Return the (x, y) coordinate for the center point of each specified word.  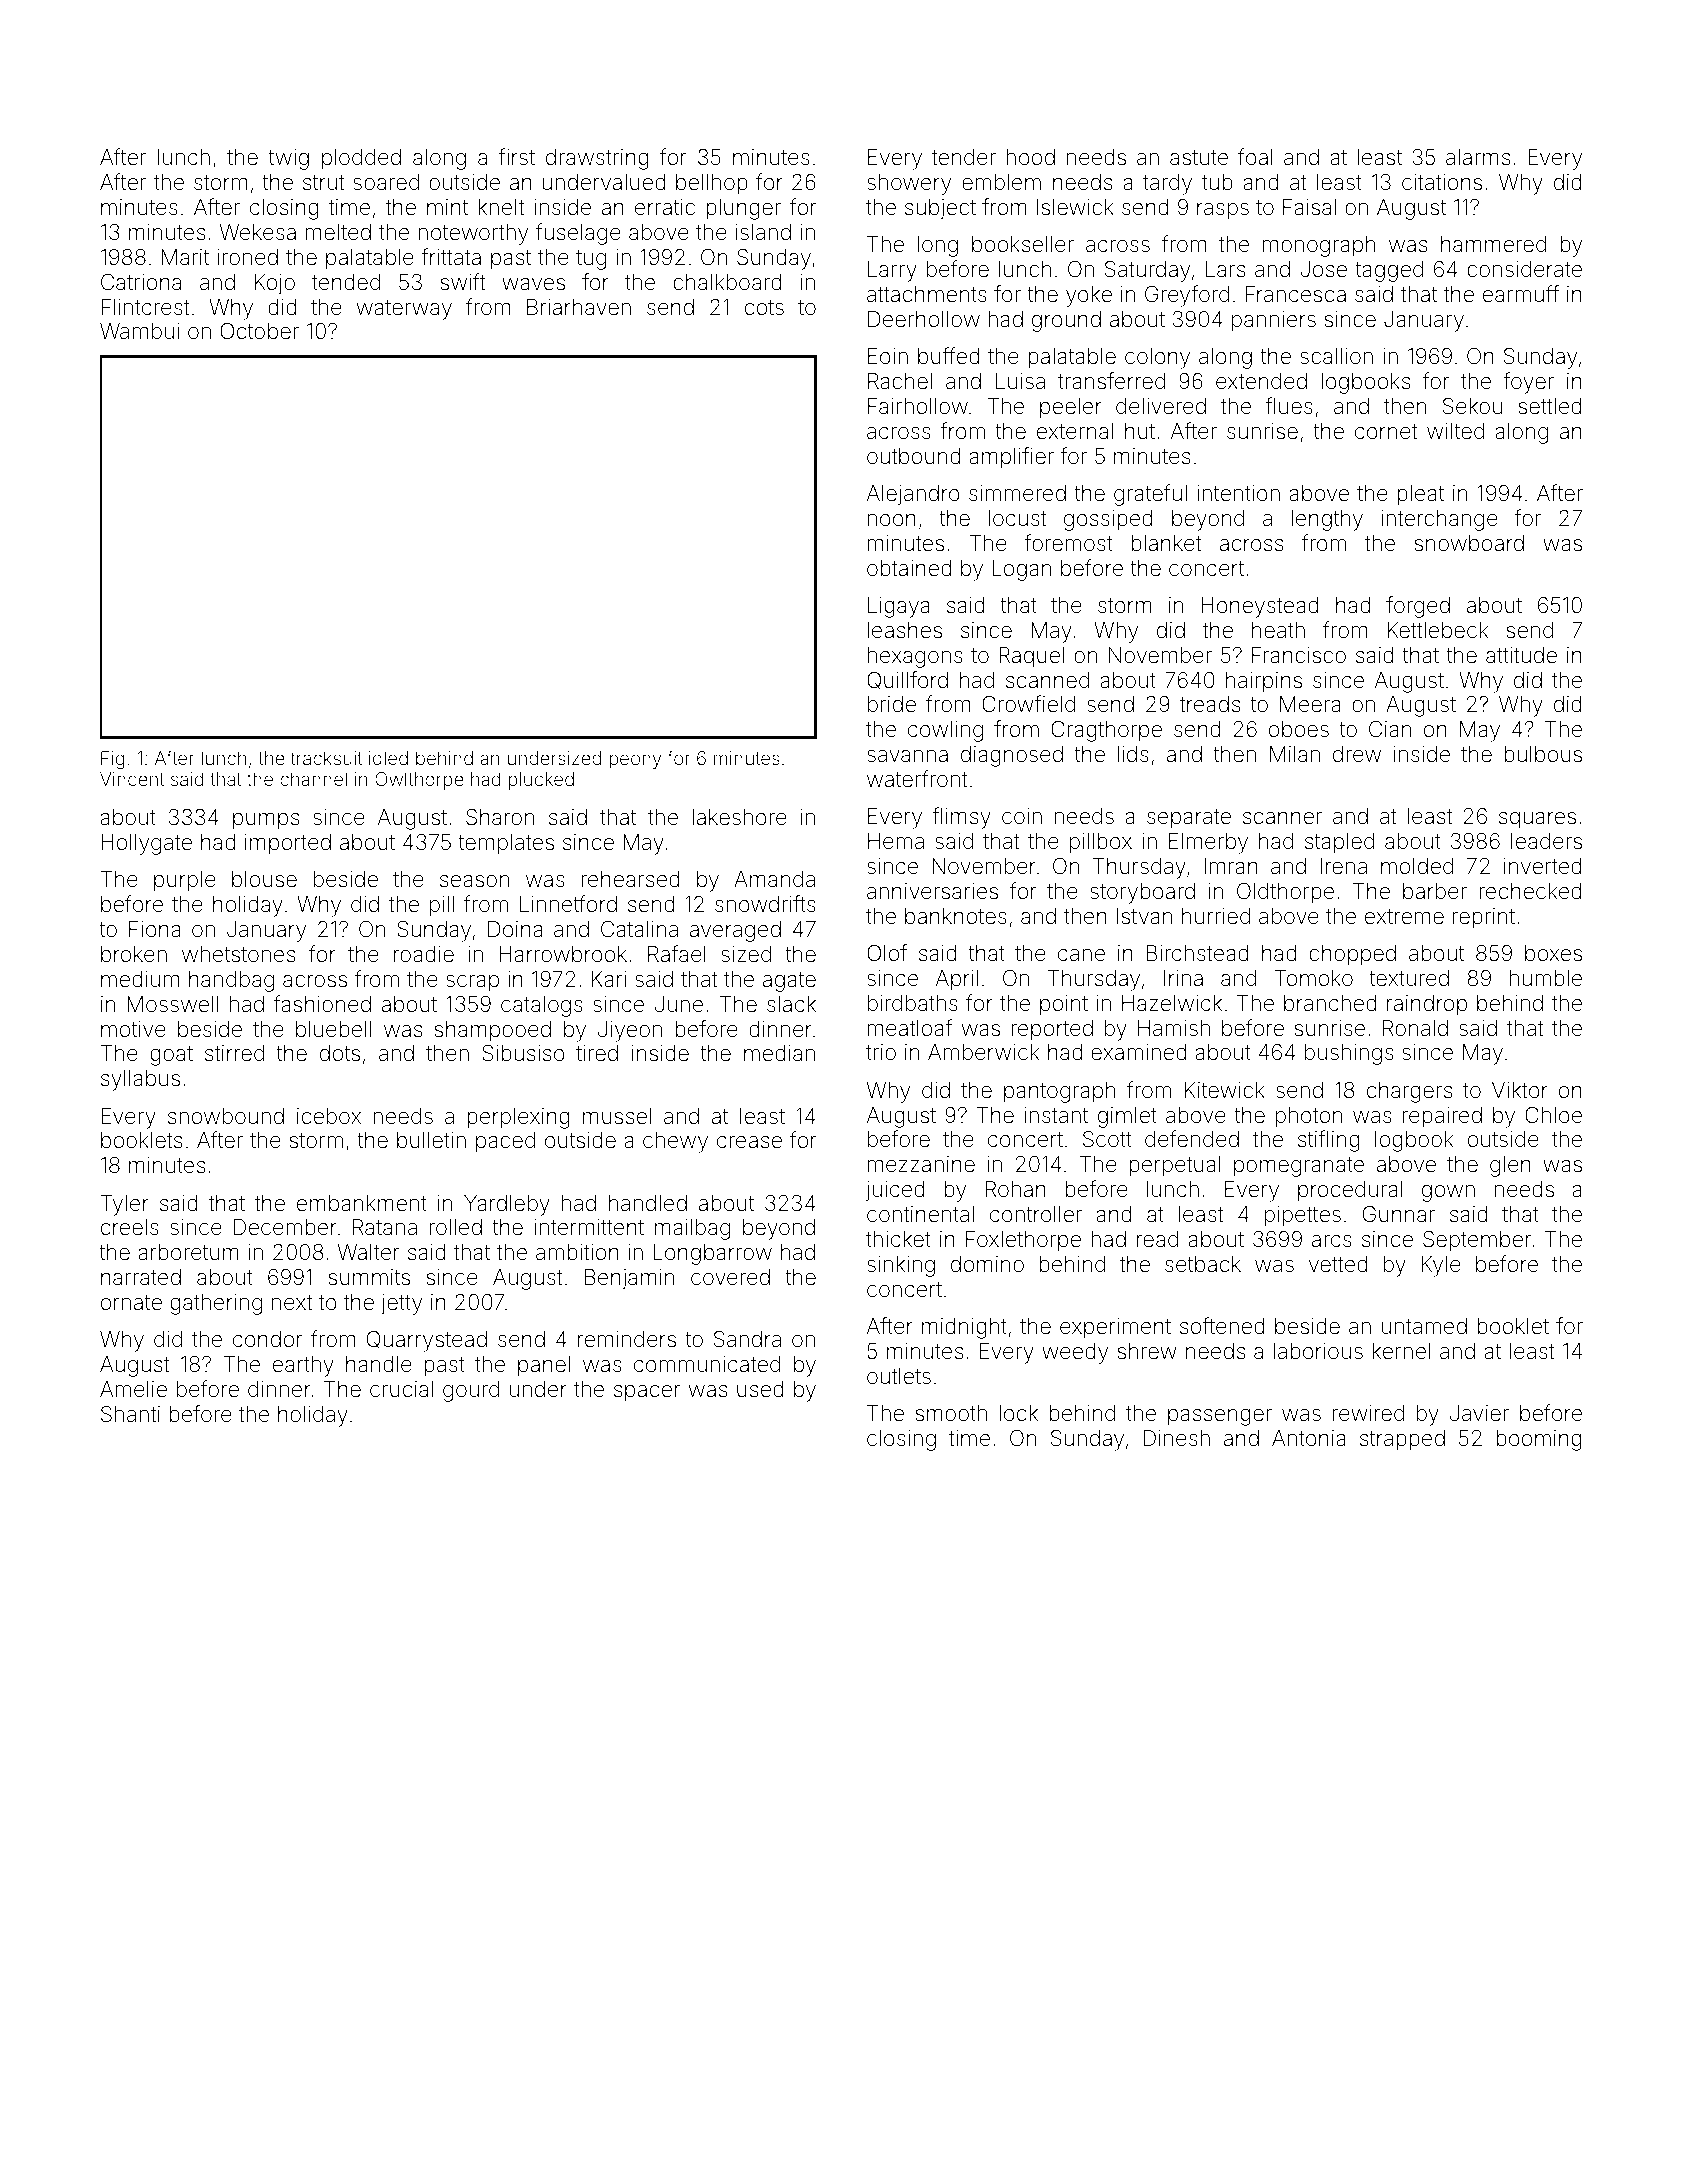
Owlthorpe (419, 781)
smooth (951, 1413)
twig (288, 159)
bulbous (1543, 754)
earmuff (1521, 293)
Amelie (133, 1389)
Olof (887, 952)
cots (764, 308)
